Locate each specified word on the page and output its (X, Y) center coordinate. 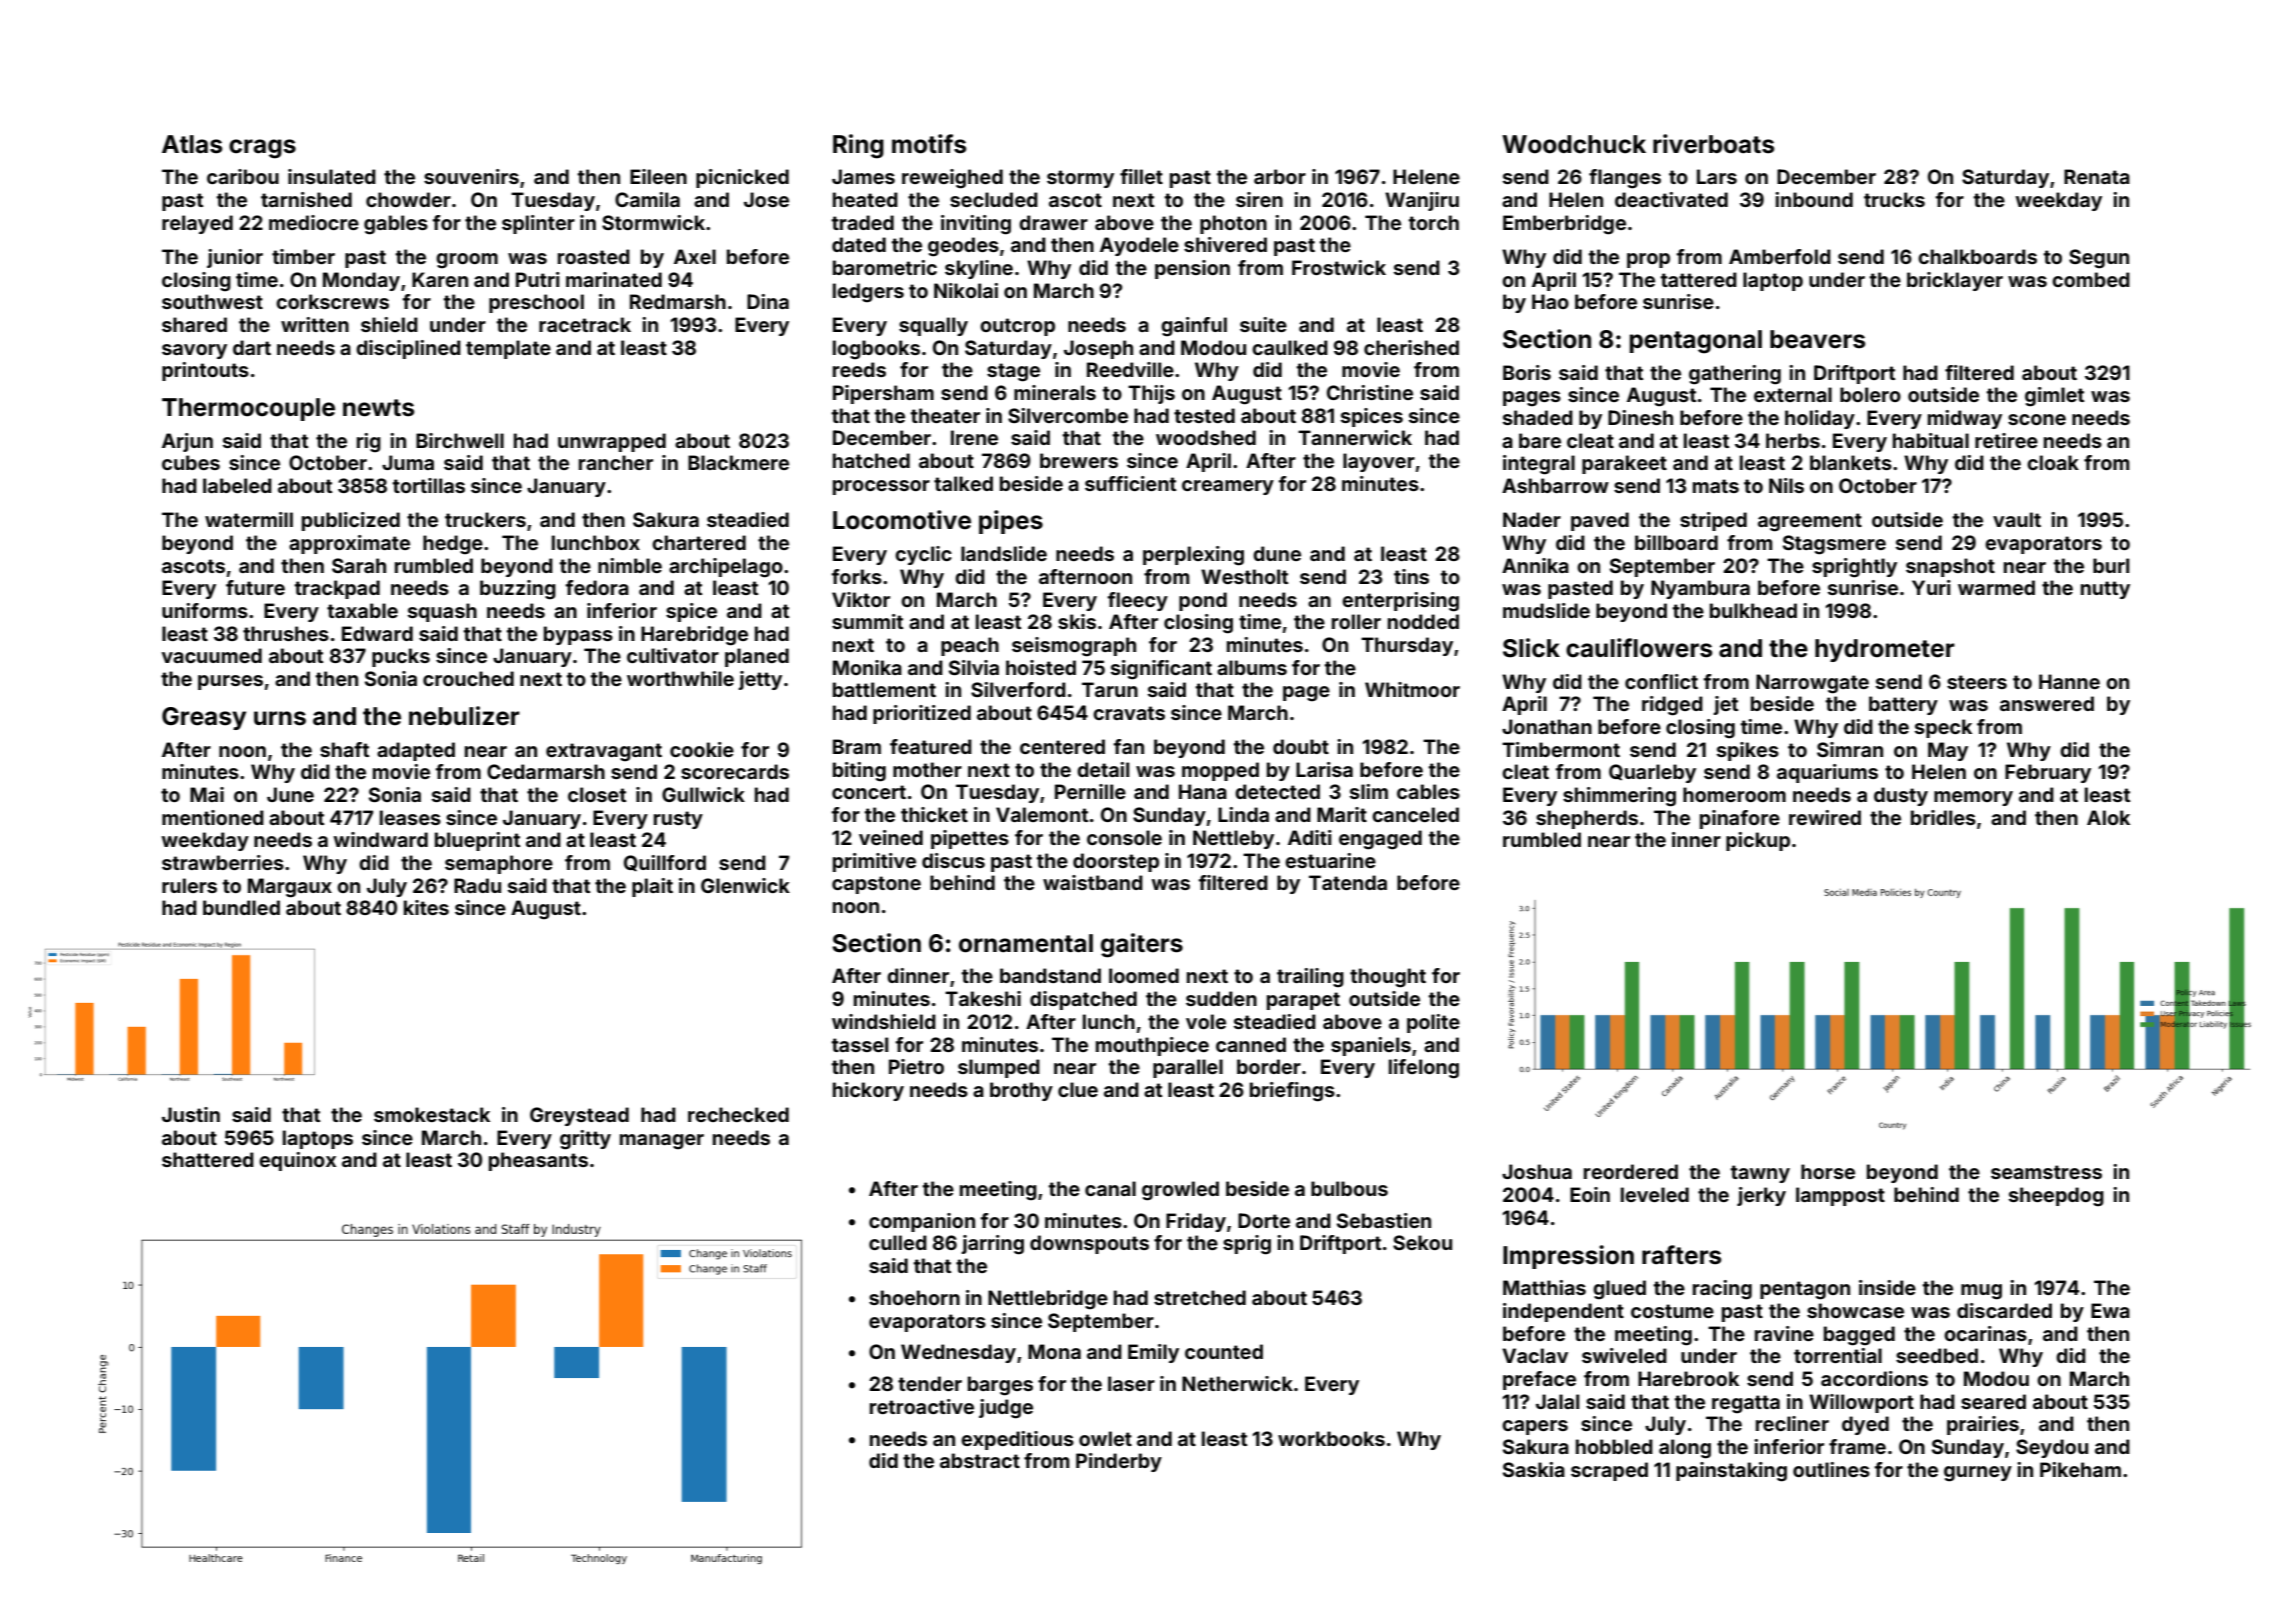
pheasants (538, 1161)
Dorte (1264, 1220)
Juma (408, 462)
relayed (197, 224)
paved (1600, 521)
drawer (1053, 222)
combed (2091, 279)
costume (1672, 1311)
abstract (980, 1460)
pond (1203, 601)
